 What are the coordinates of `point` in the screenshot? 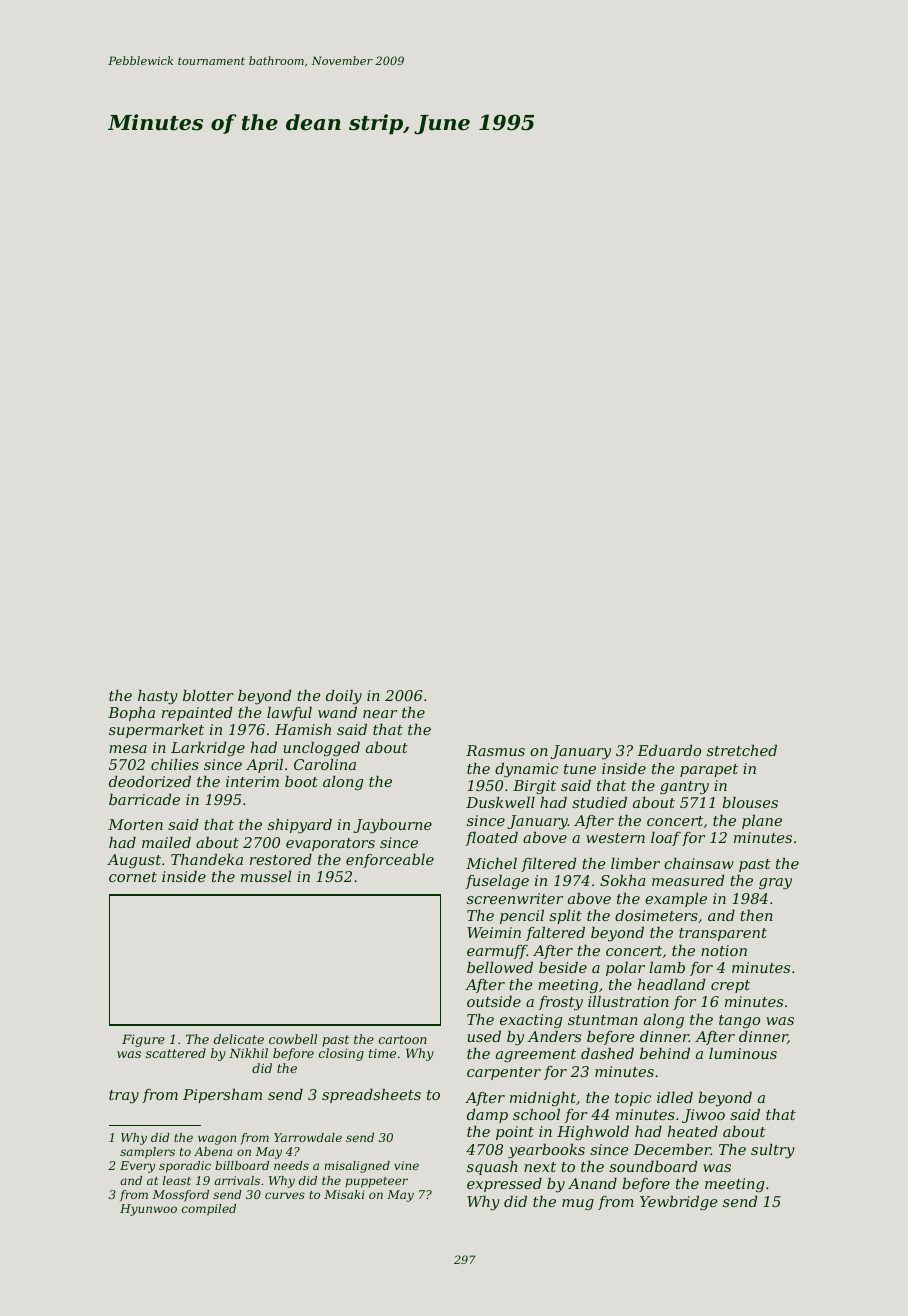 It's located at (515, 1133).
